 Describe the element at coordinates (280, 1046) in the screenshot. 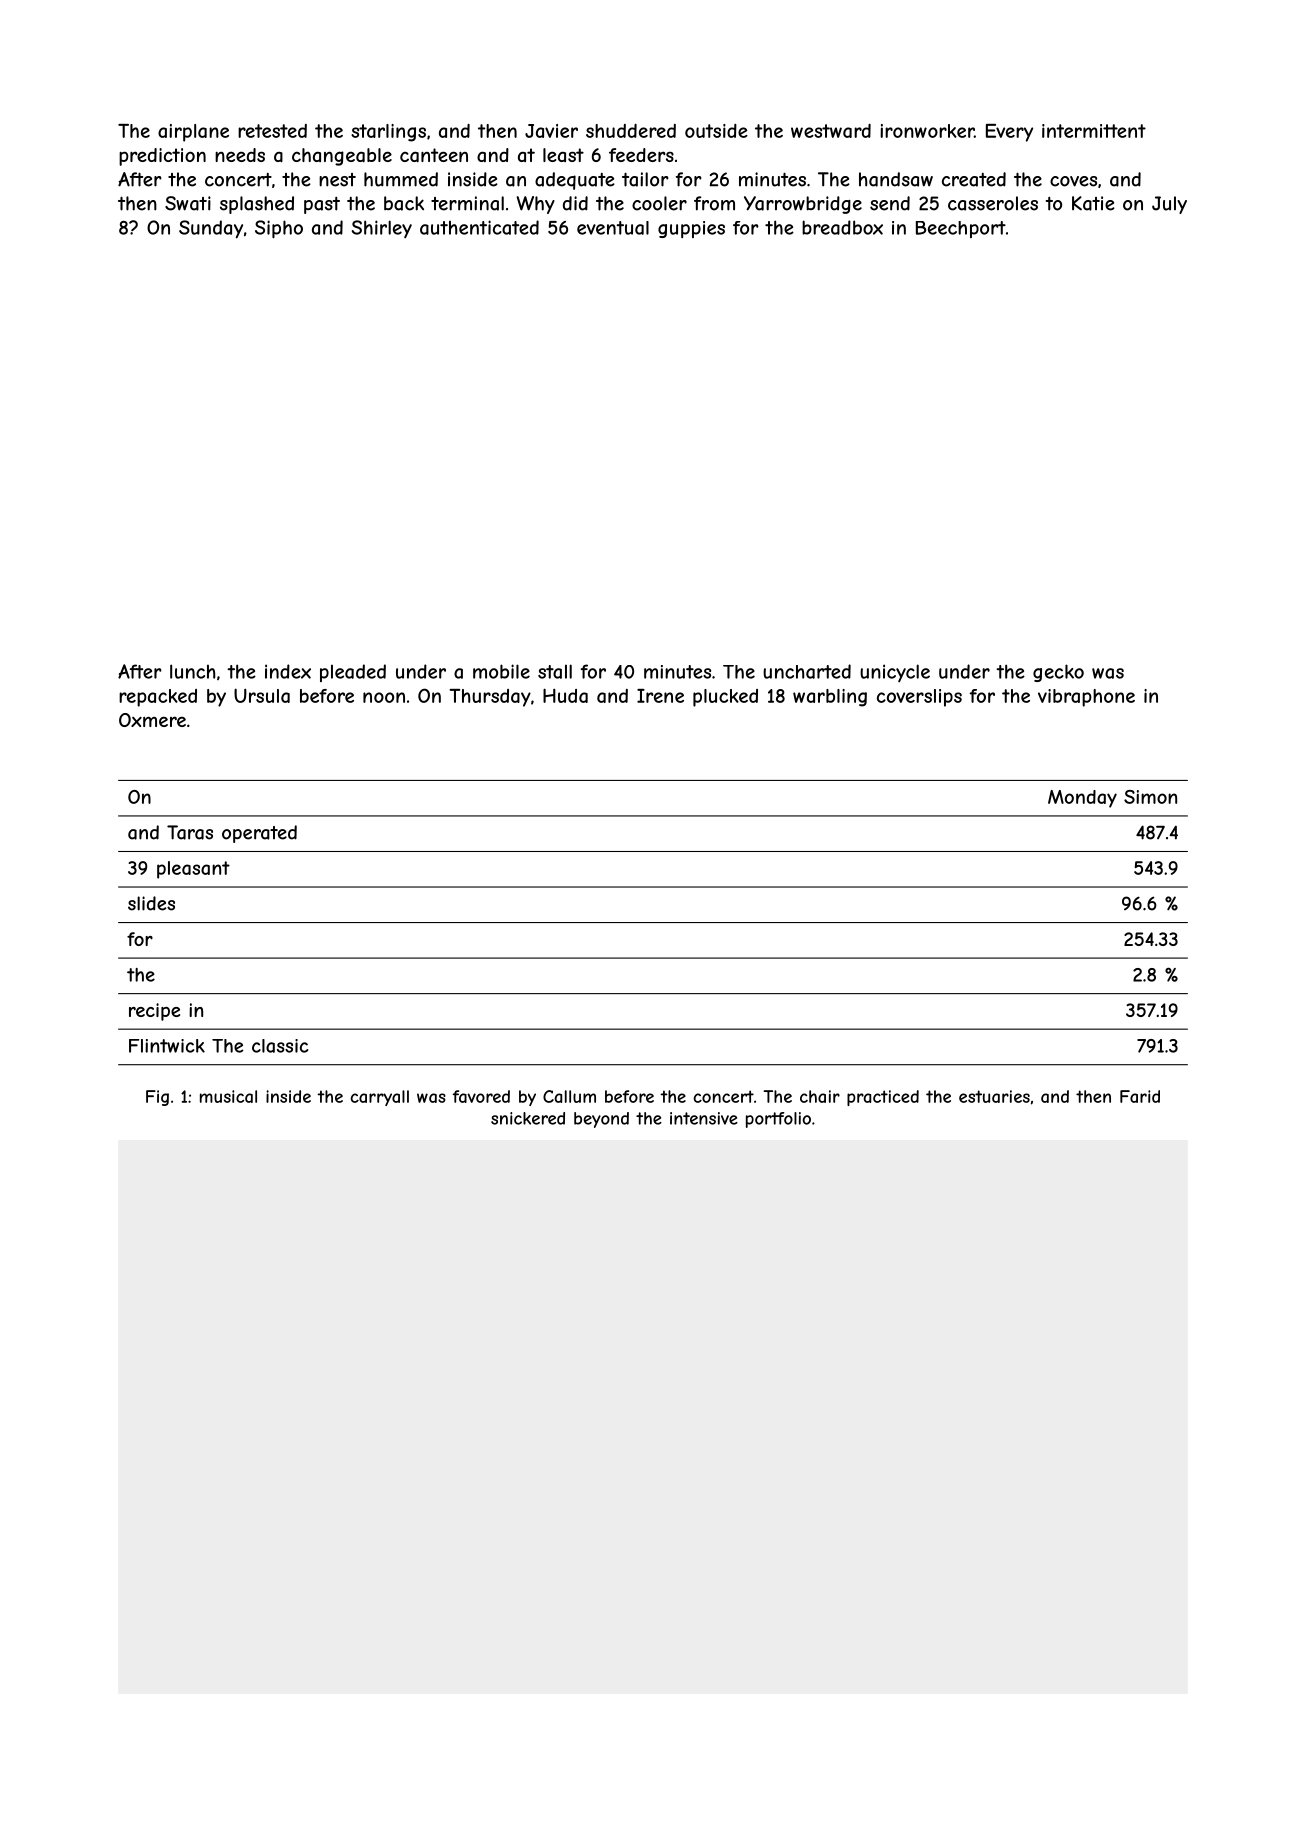

I see `classic` at that location.
